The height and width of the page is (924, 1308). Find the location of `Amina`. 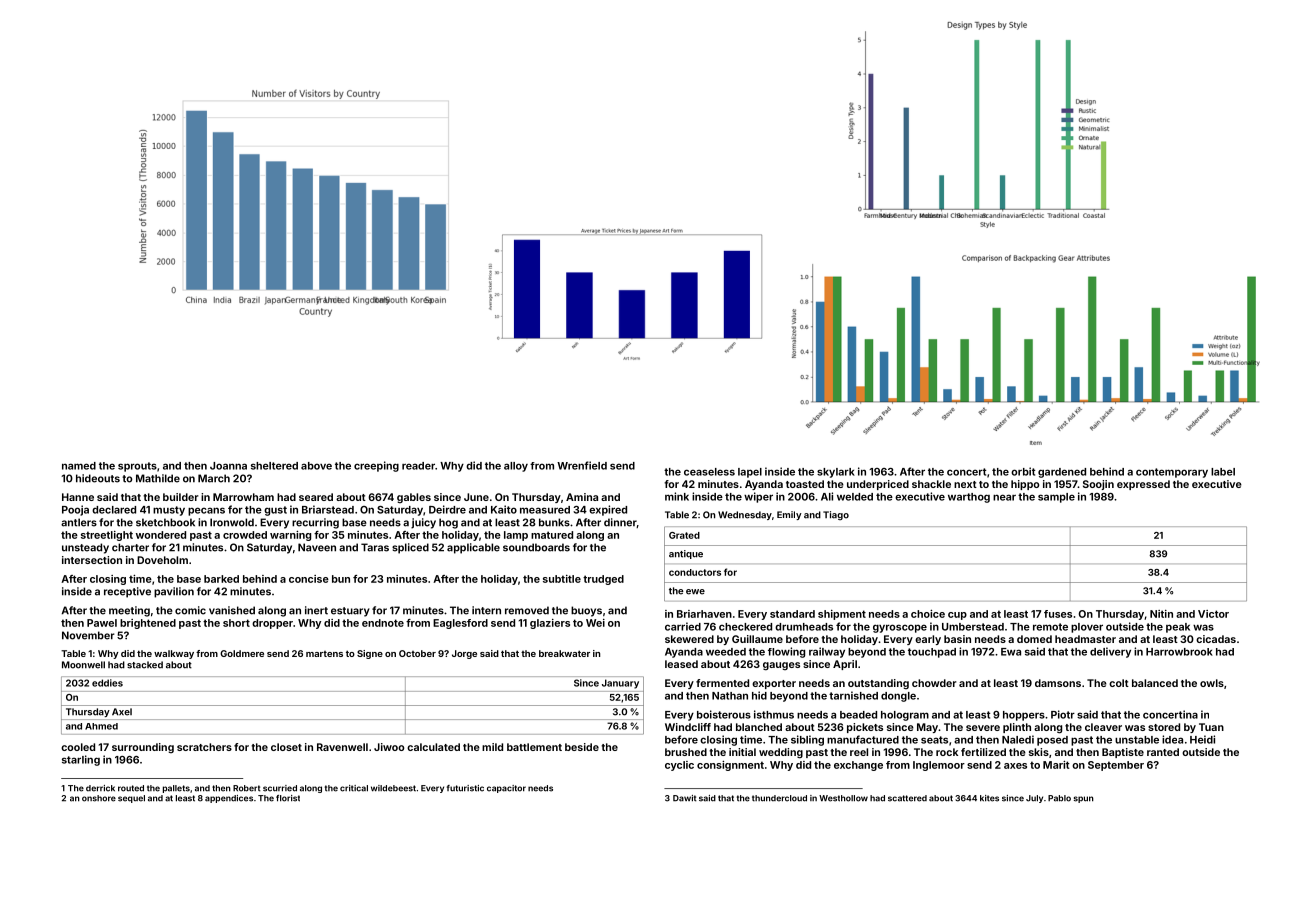

Amina is located at coordinates (582, 497).
